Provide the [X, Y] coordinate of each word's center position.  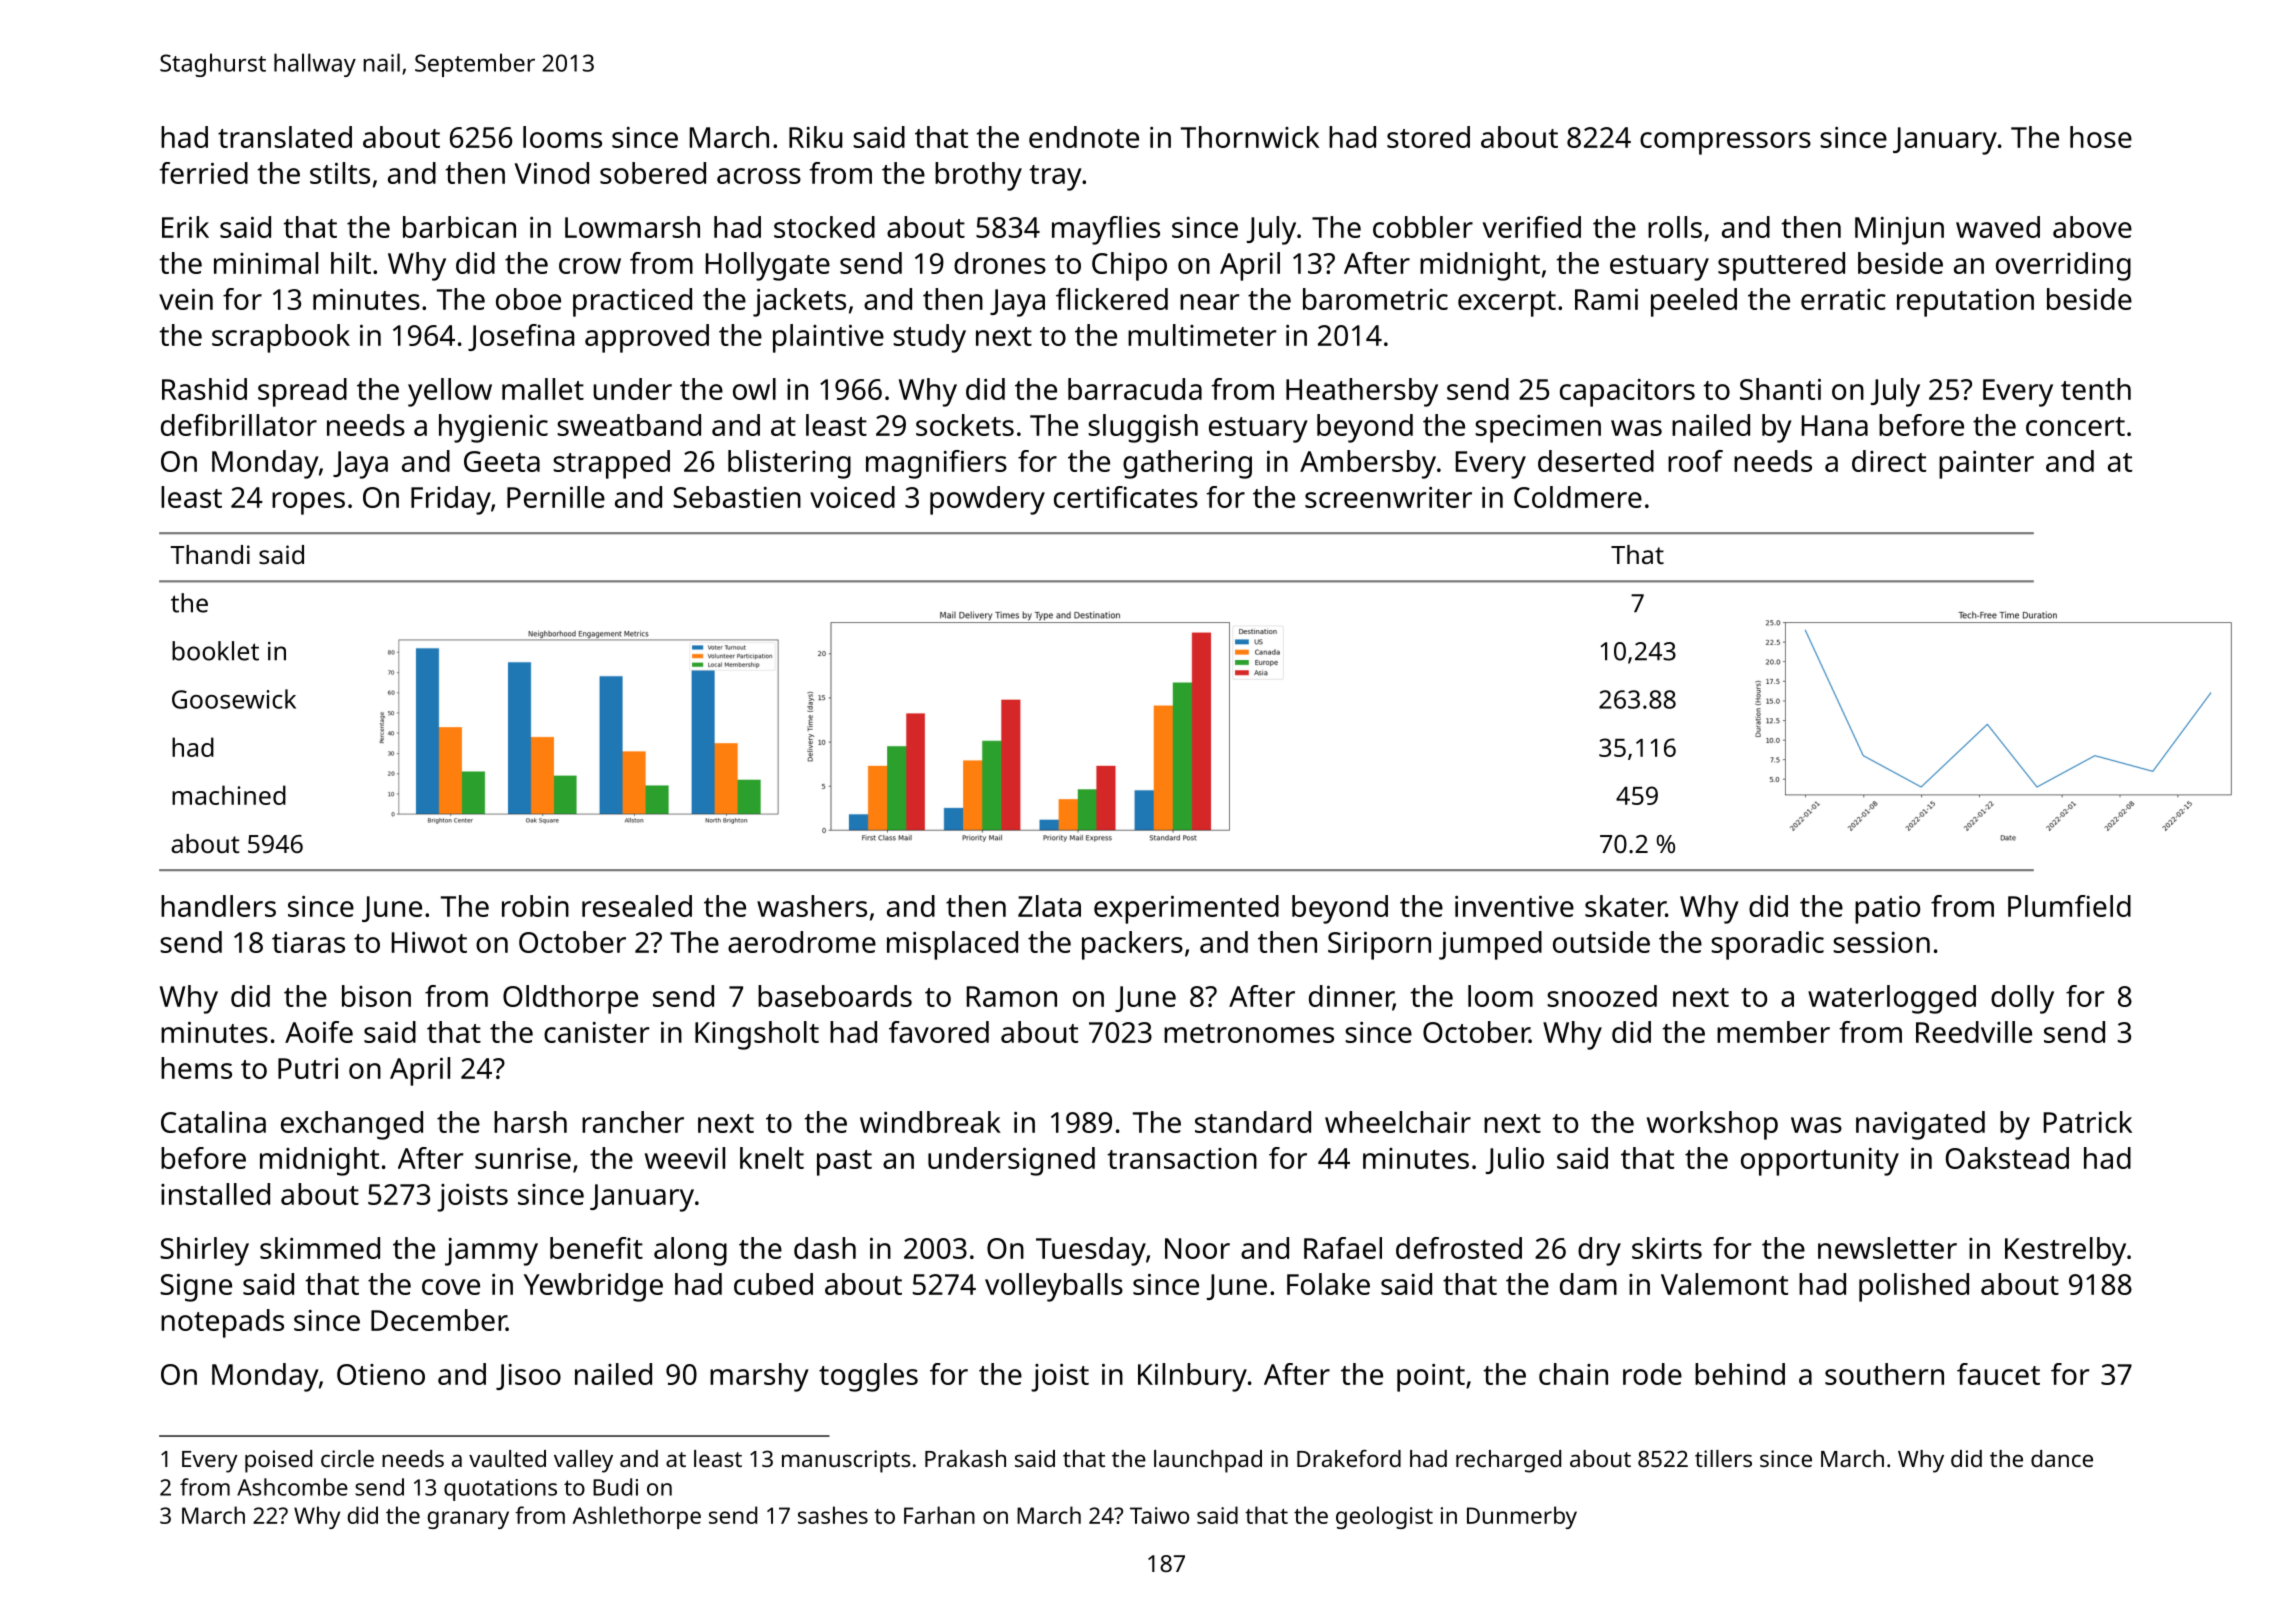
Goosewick [234, 699]
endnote [1084, 137]
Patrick [2088, 1122]
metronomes [1249, 1033]
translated [285, 137]
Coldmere [1578, 497]
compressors [1725, 143]
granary [468, 1520]
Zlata [1049, 906]
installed [215, 1194]
